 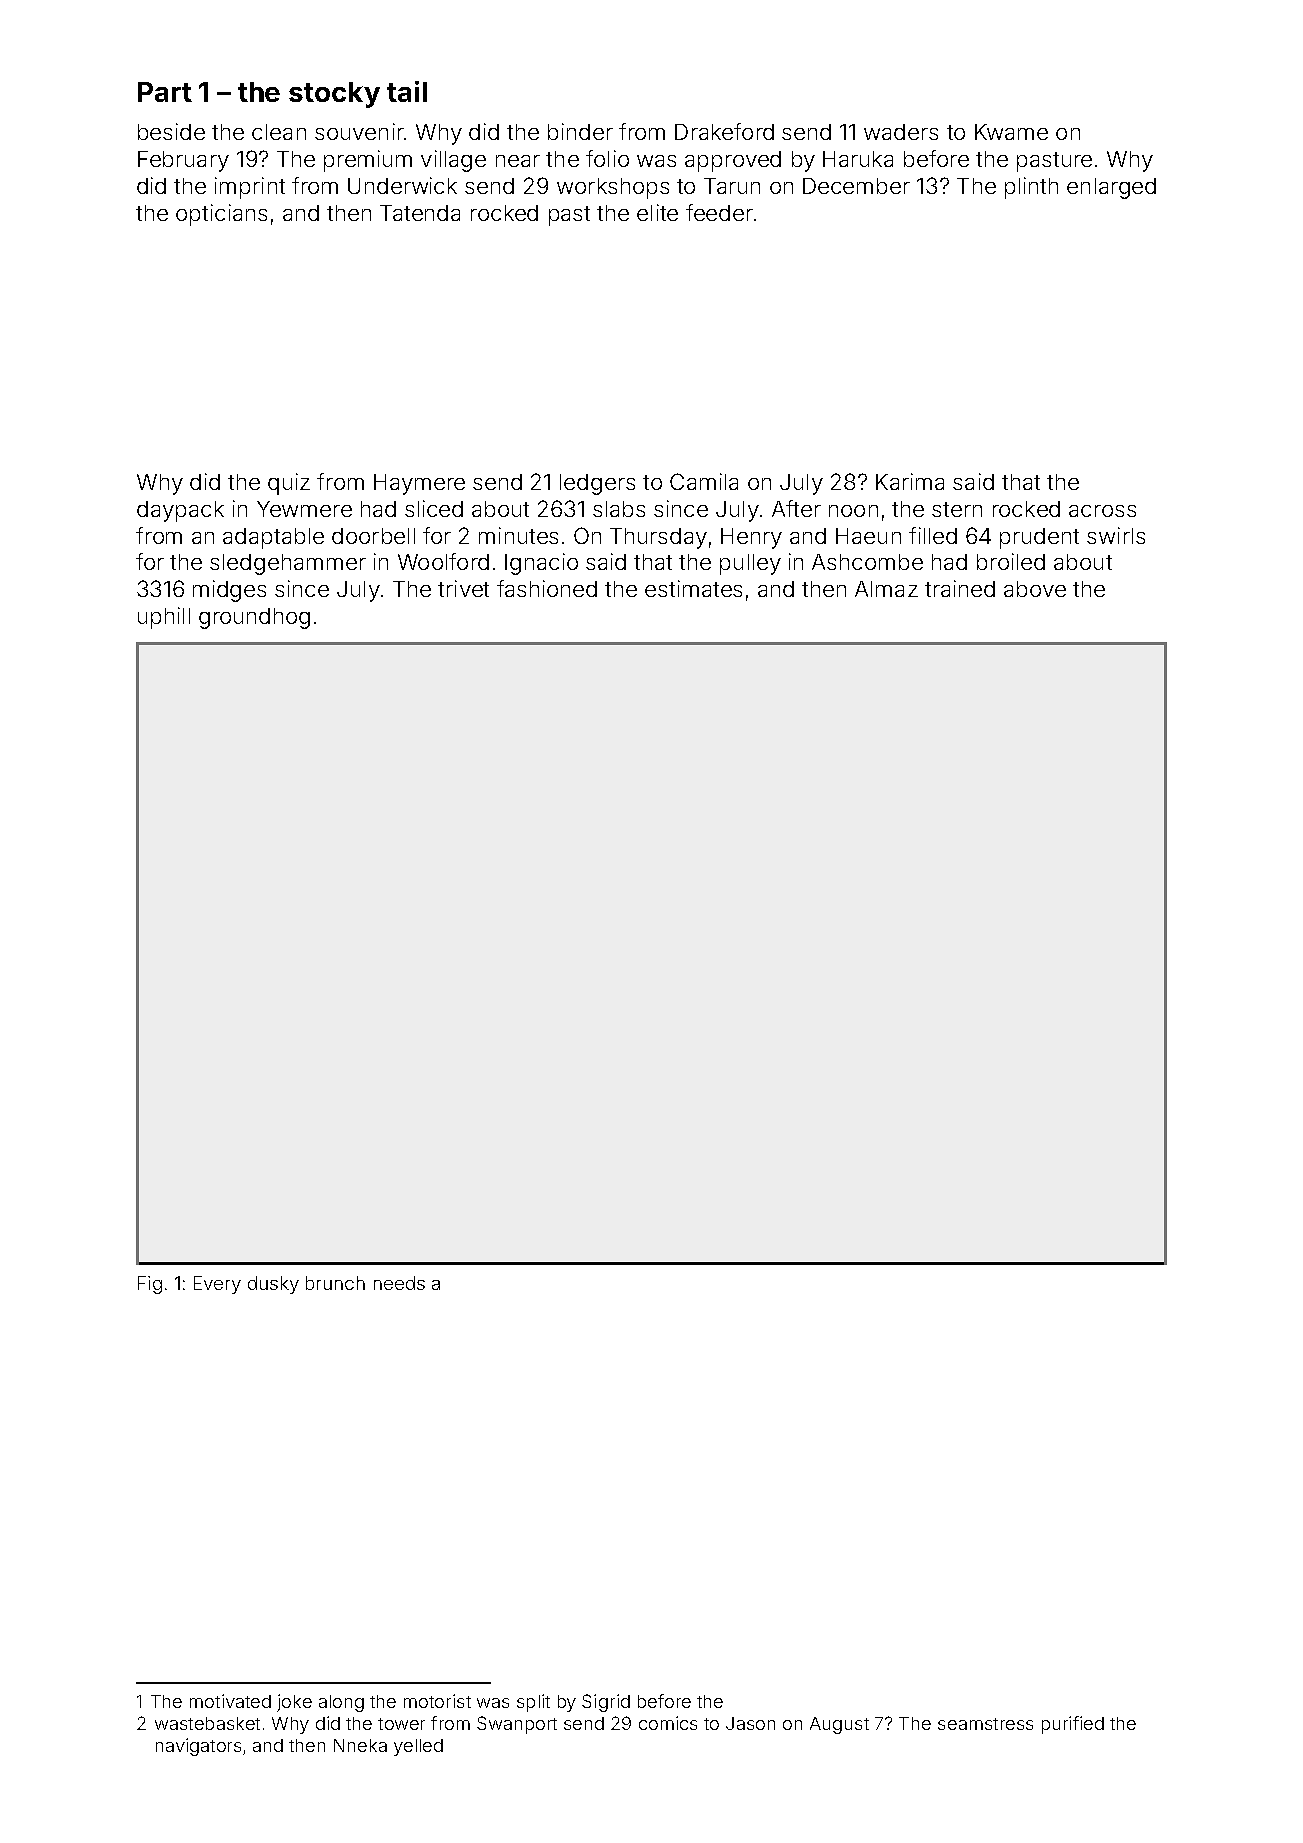 What do you see at coordinates (1039, 538) in the screenshot?
I see `prudent` at bounding box center [1039, 538].
